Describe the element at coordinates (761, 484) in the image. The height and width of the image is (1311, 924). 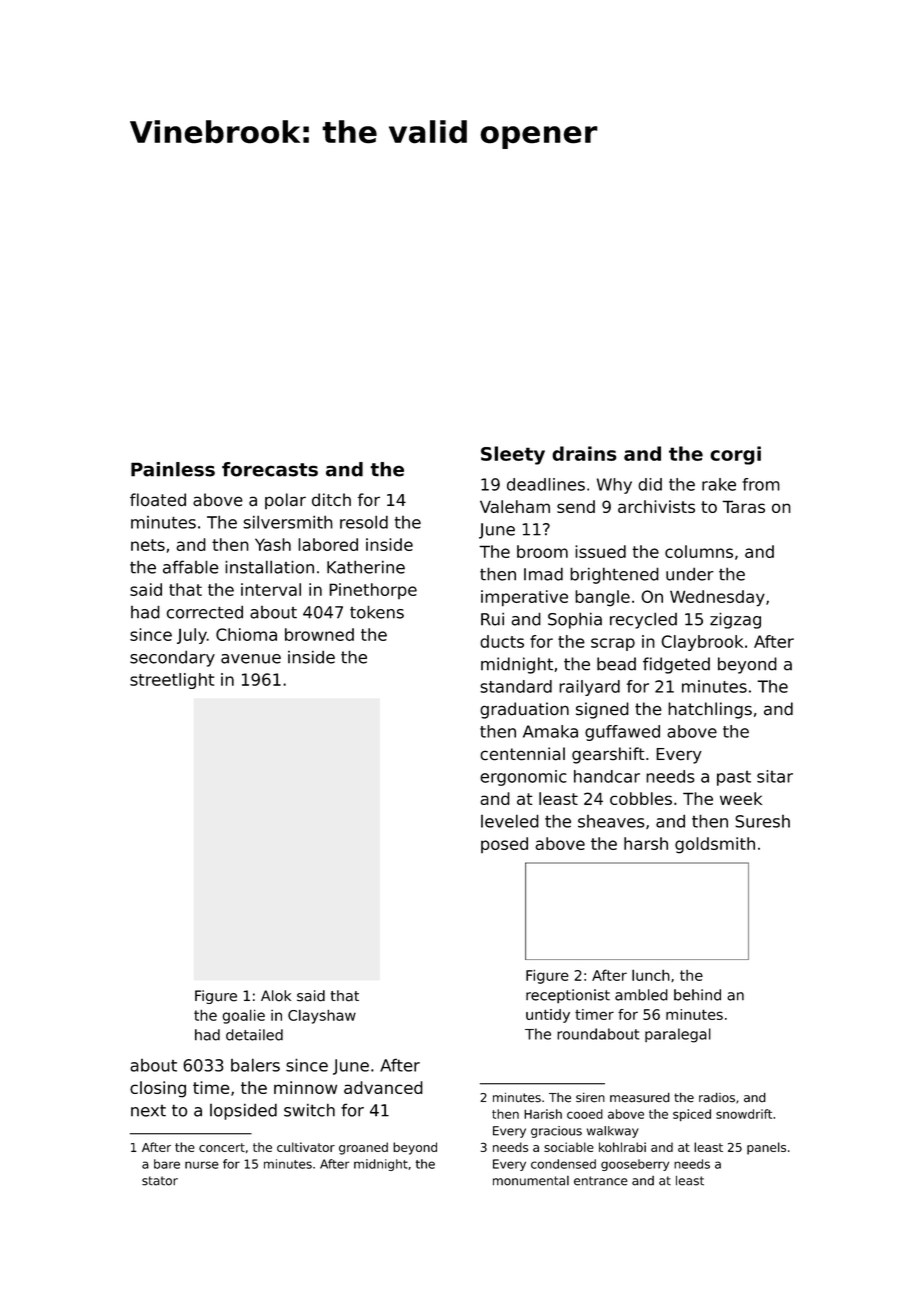
I see `from` at that location.
